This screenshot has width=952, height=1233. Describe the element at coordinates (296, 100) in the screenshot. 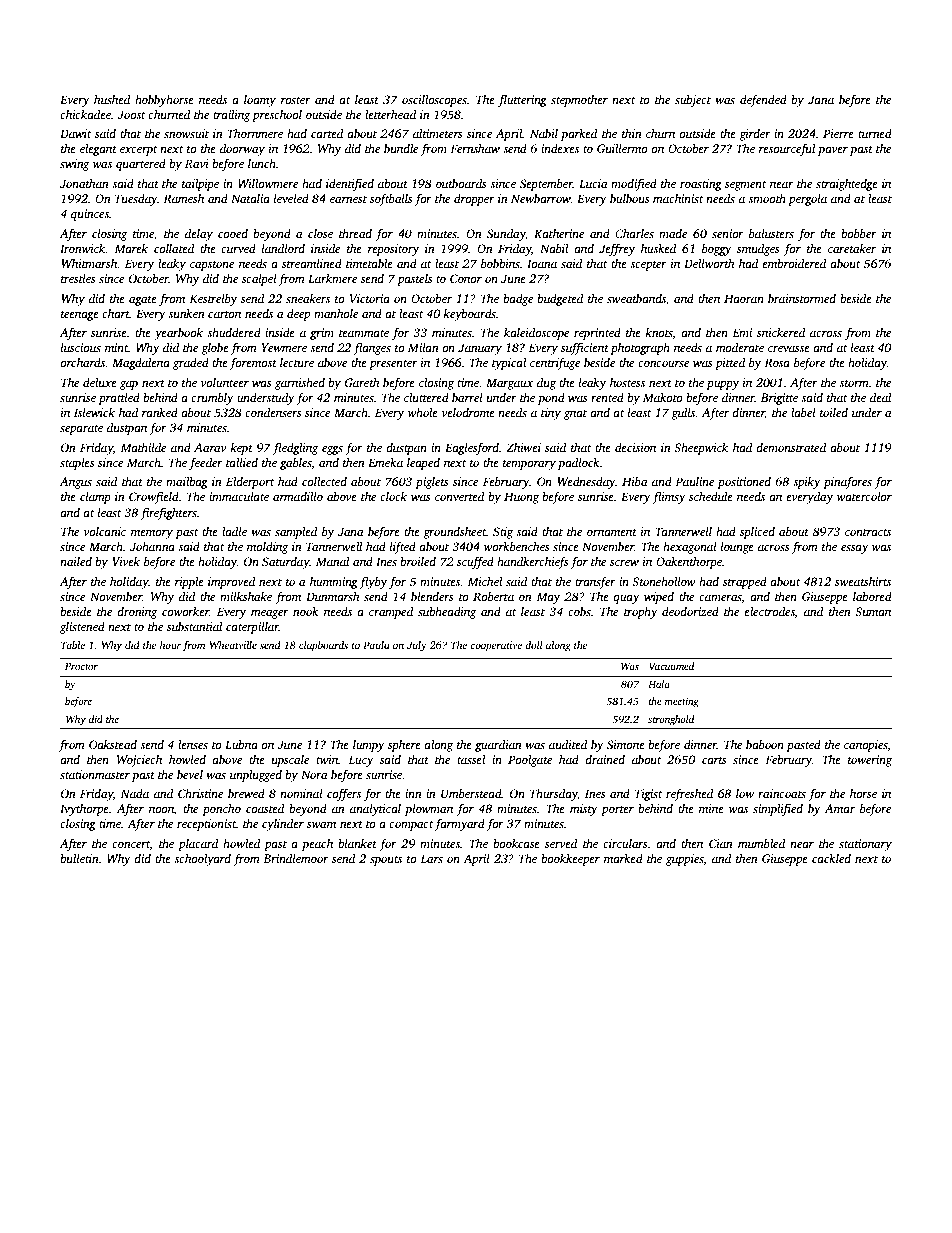

I see `roster` at that location.
